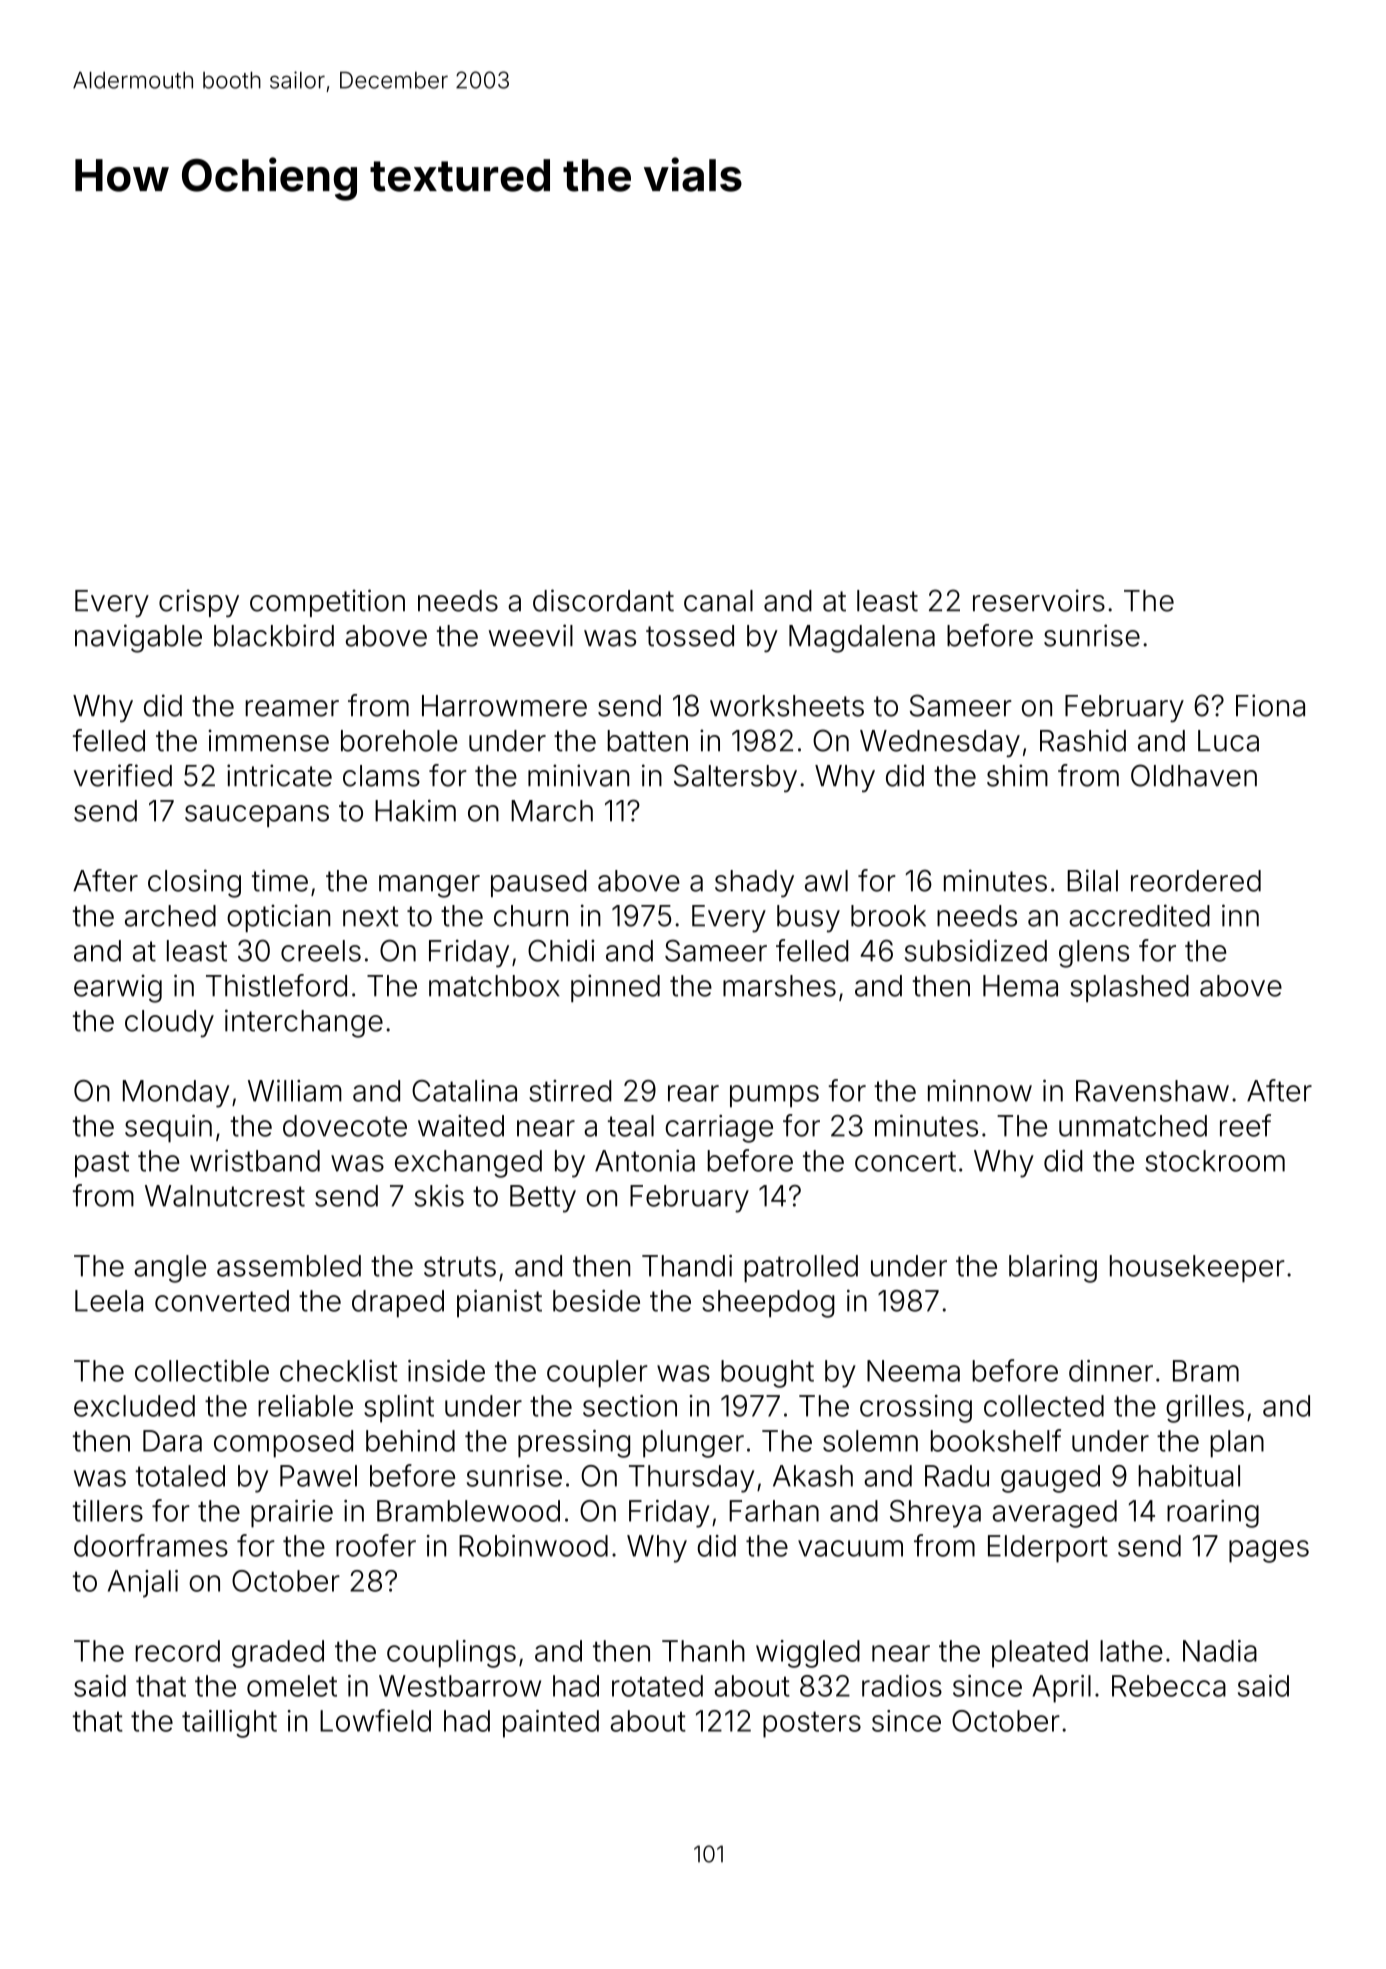 The image size is (1386, 1969). I want to click on April, so click(1061, 1689).
